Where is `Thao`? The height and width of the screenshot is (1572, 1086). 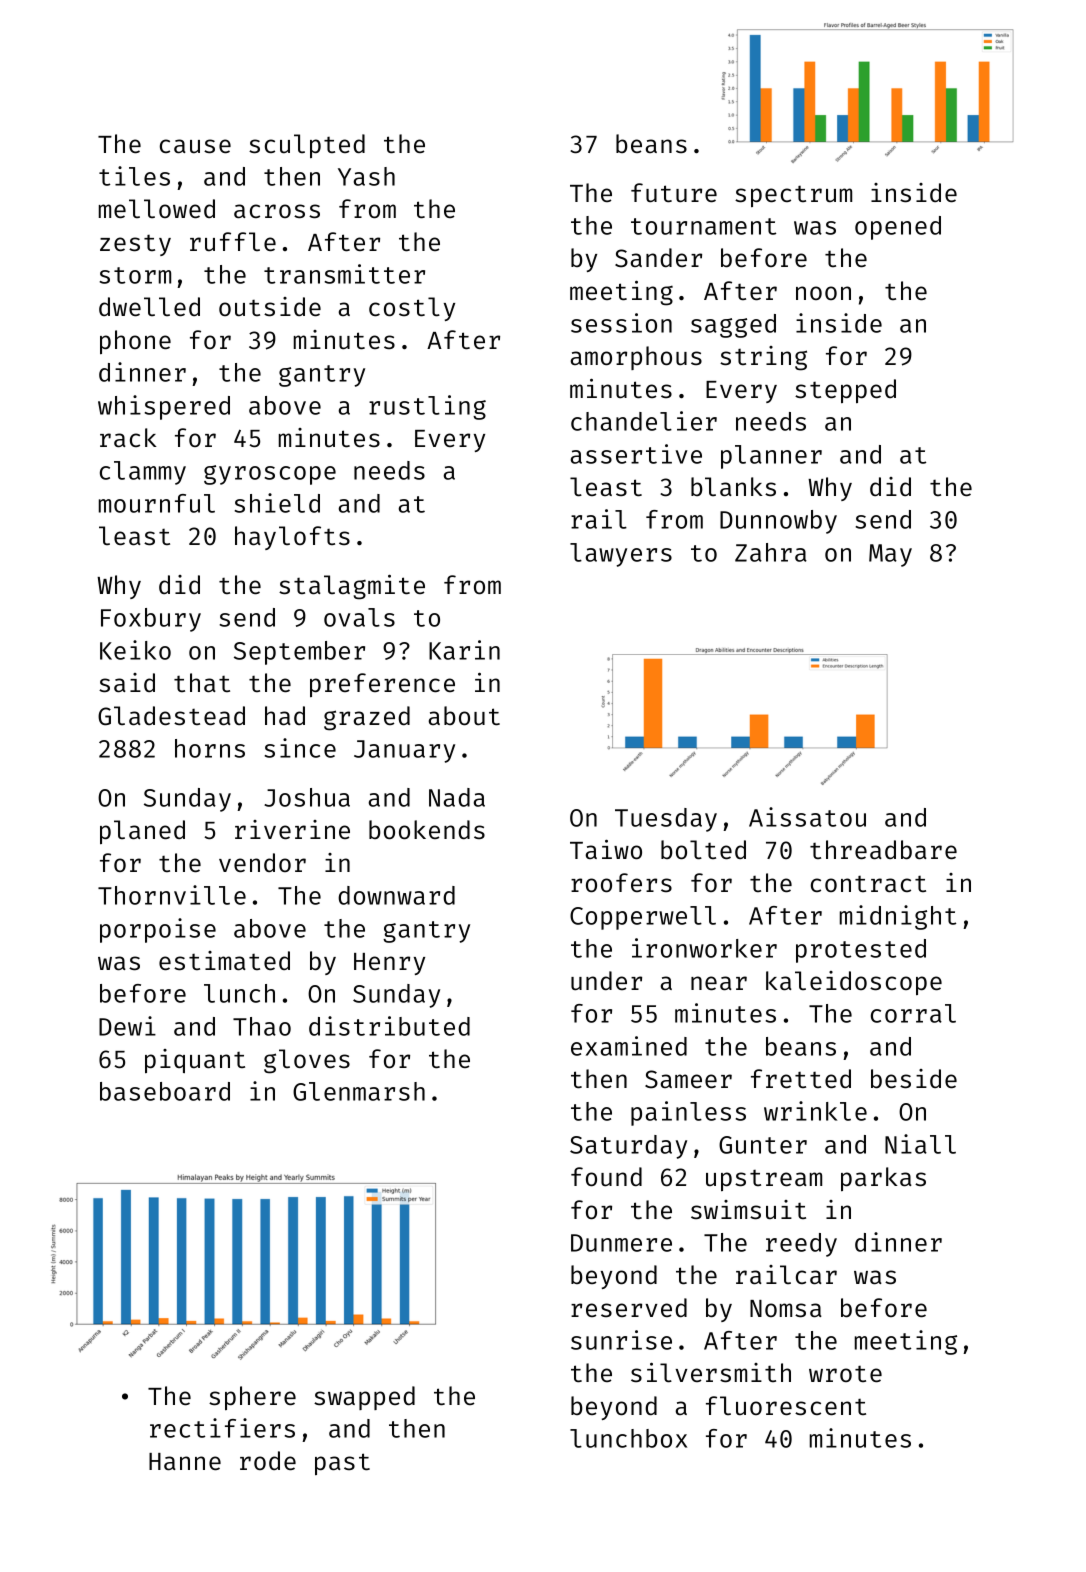
Thao is located at coordinates (262, 1026).
